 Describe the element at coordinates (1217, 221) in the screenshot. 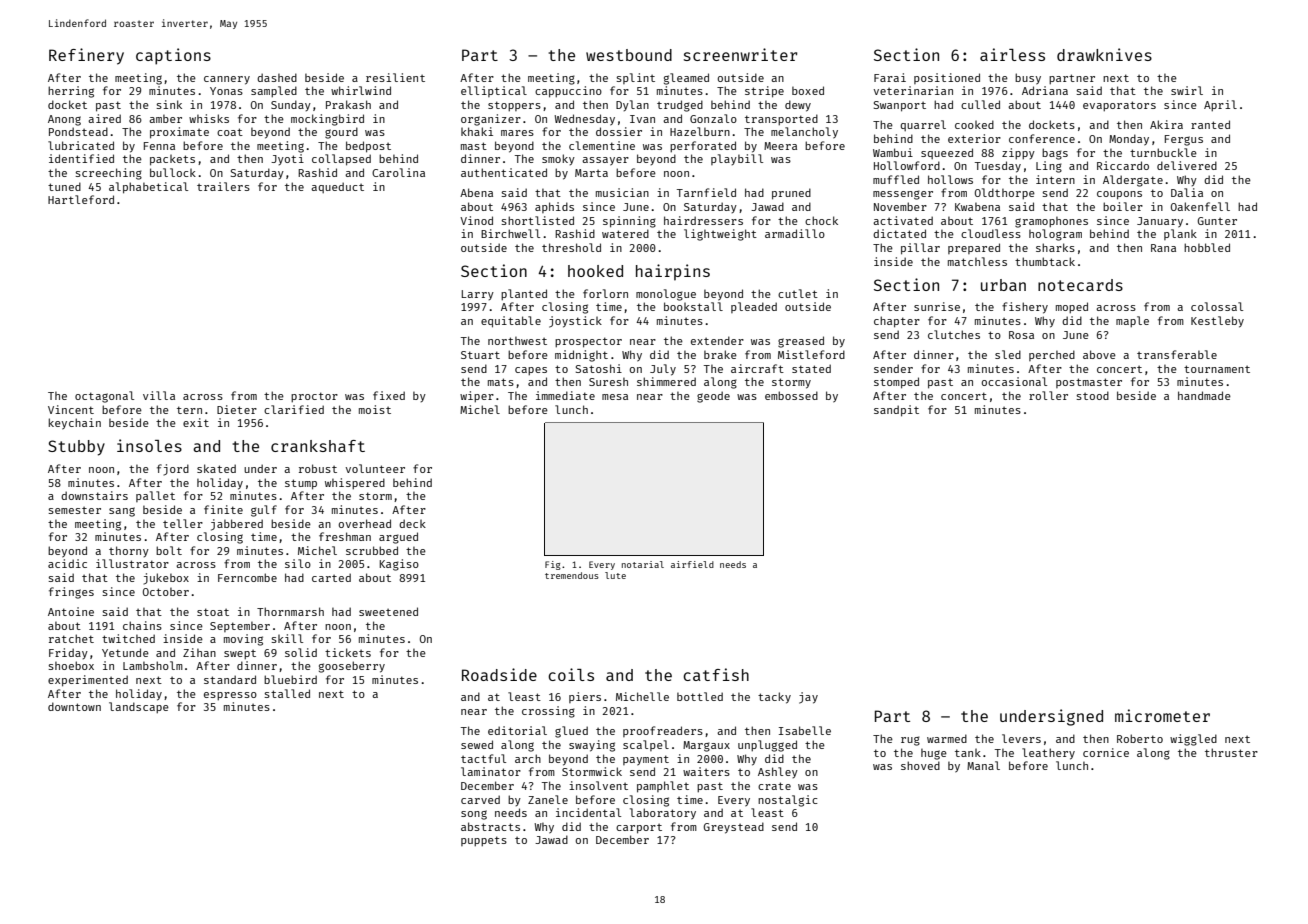

I see `Gunter` at that location.
